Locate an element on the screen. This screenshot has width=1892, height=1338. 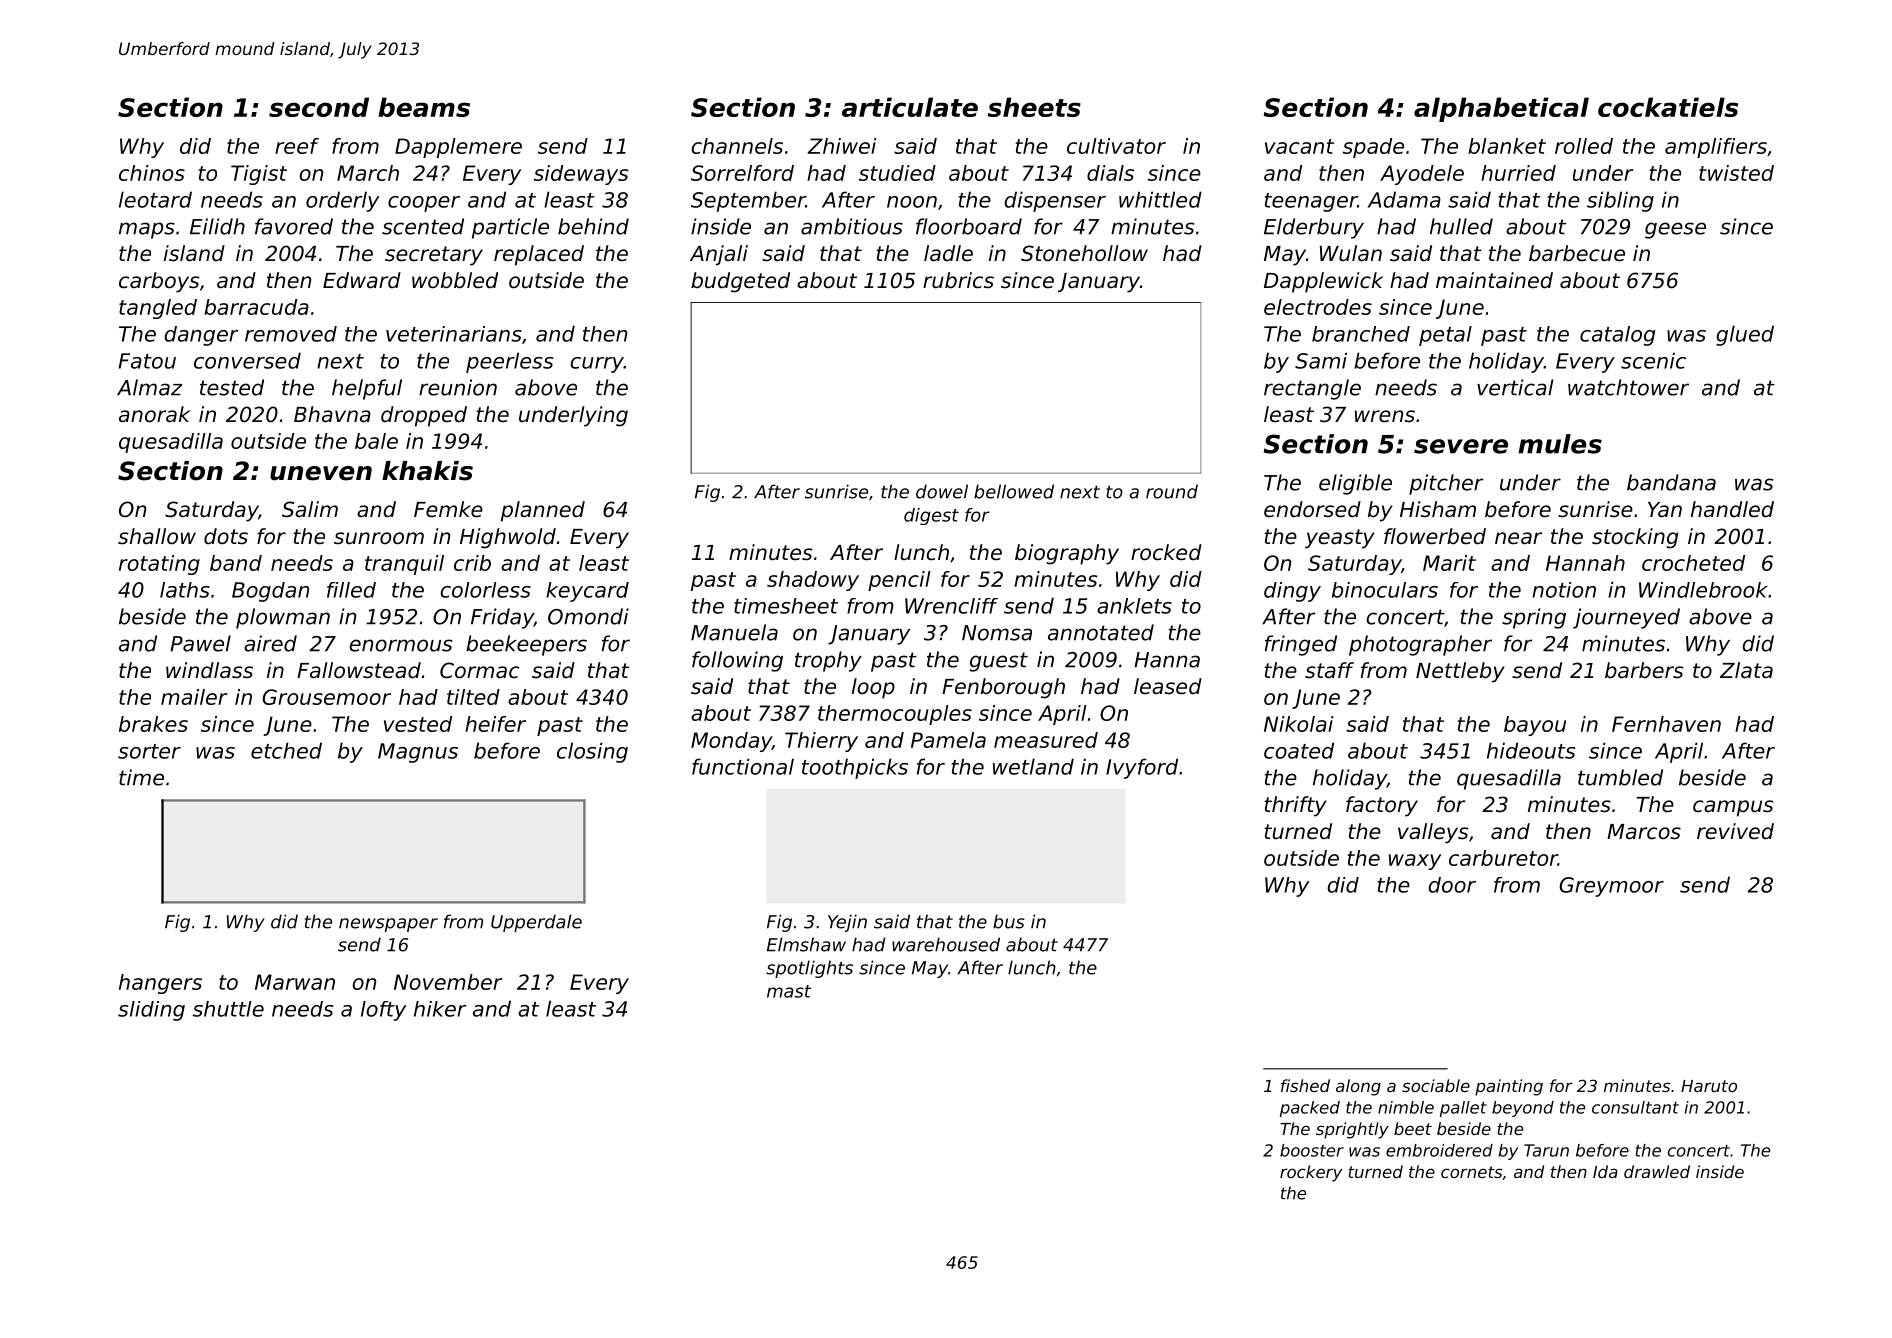
alphabetical is located at coordinates (1501, 109).
